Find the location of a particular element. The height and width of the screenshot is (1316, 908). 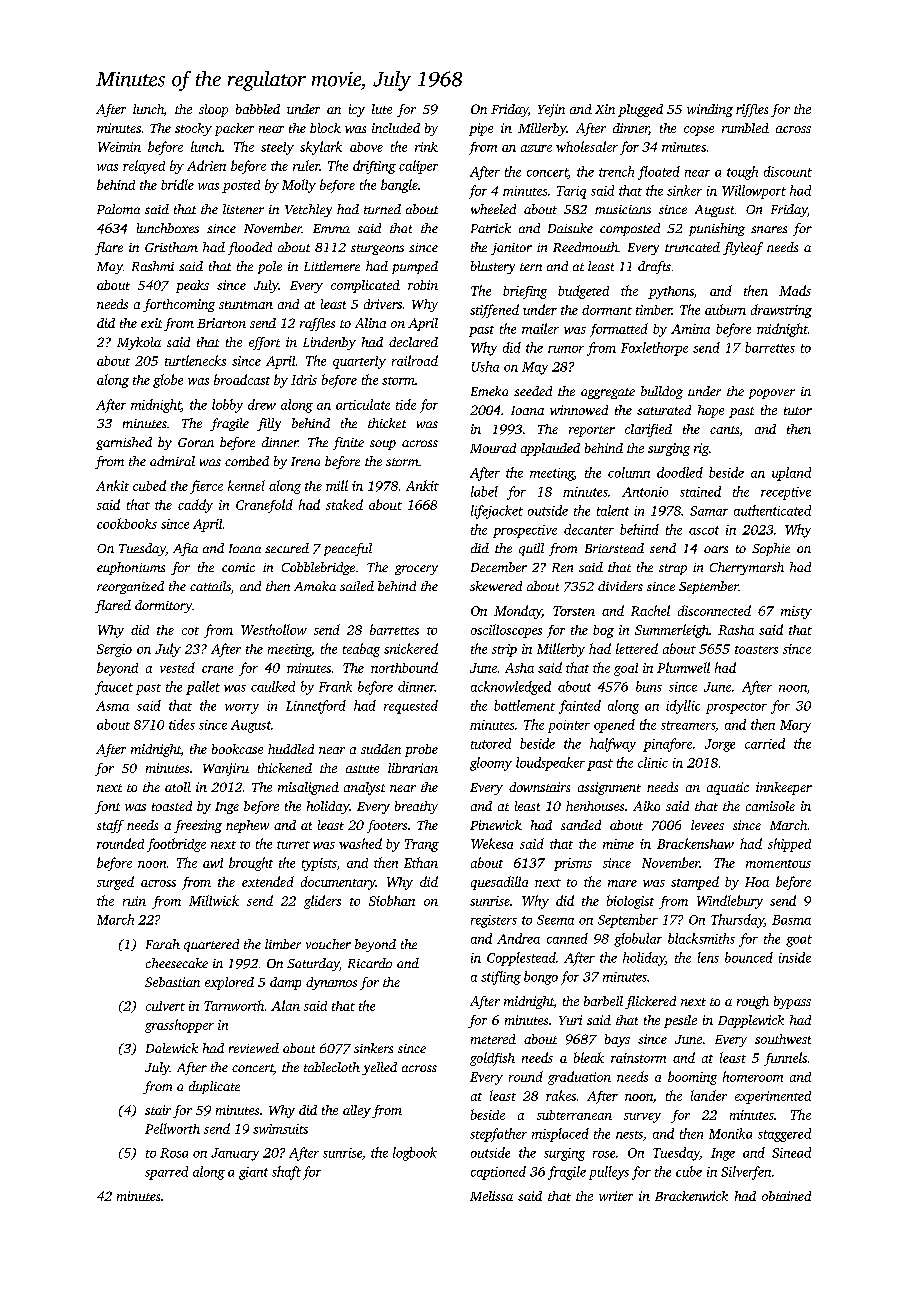

receptive is located at coordinates (786, 493).
